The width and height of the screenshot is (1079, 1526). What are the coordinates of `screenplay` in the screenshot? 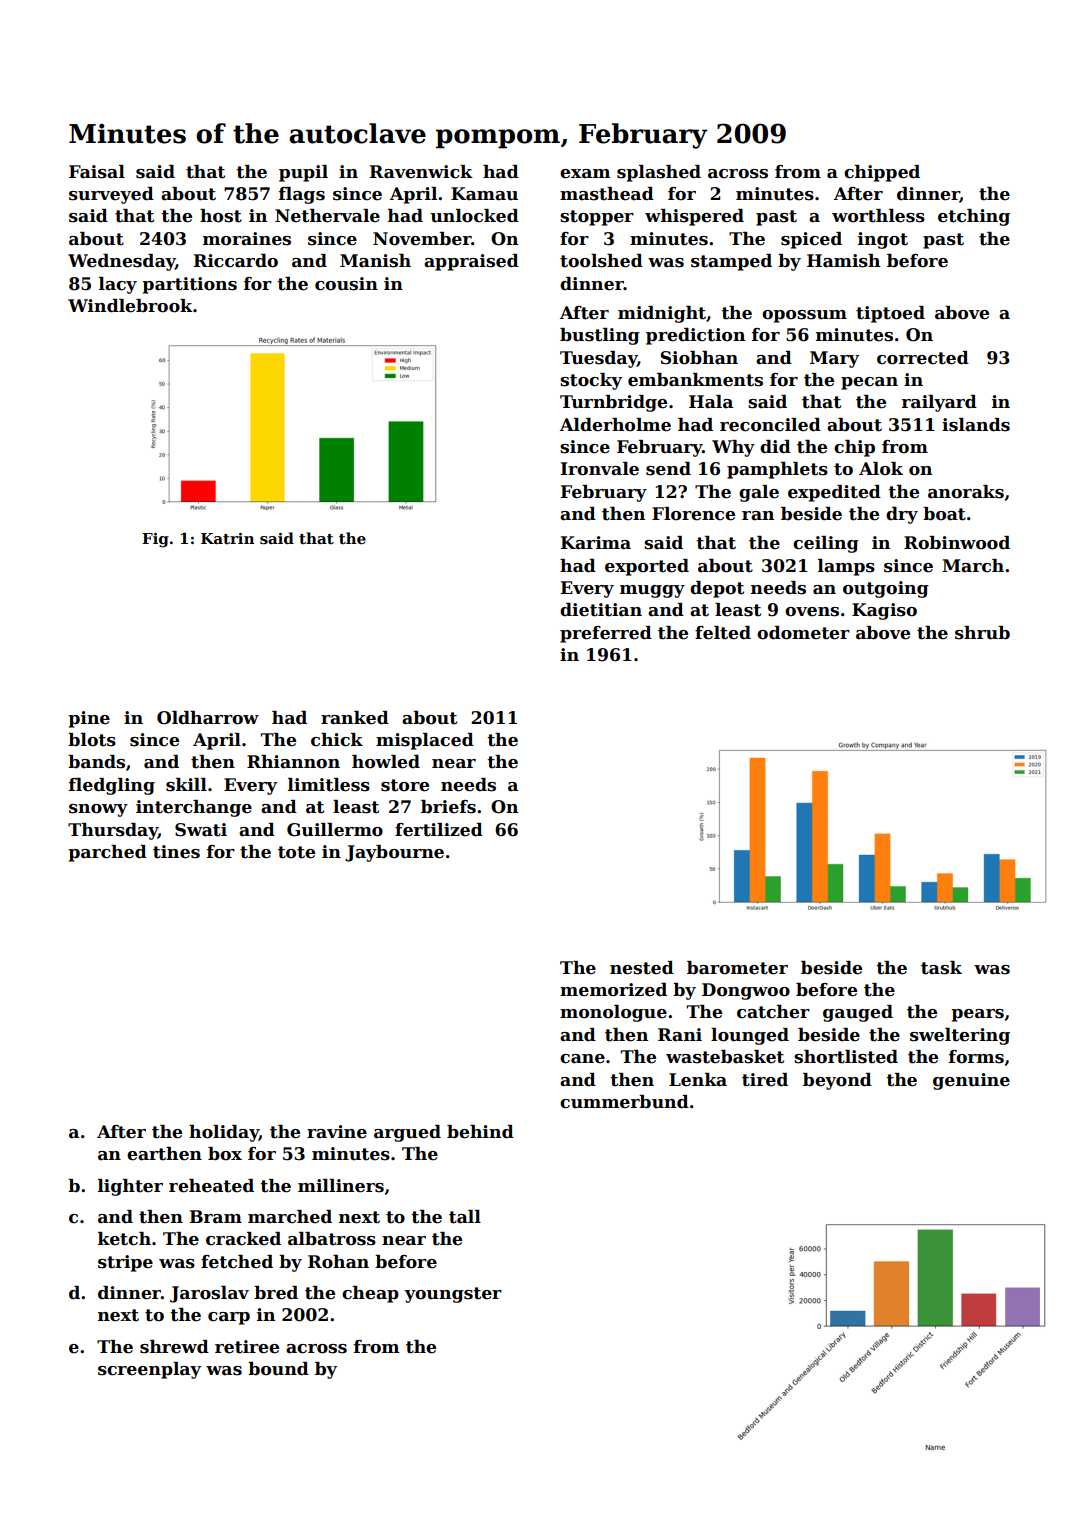 It's located at (149, 1370).
